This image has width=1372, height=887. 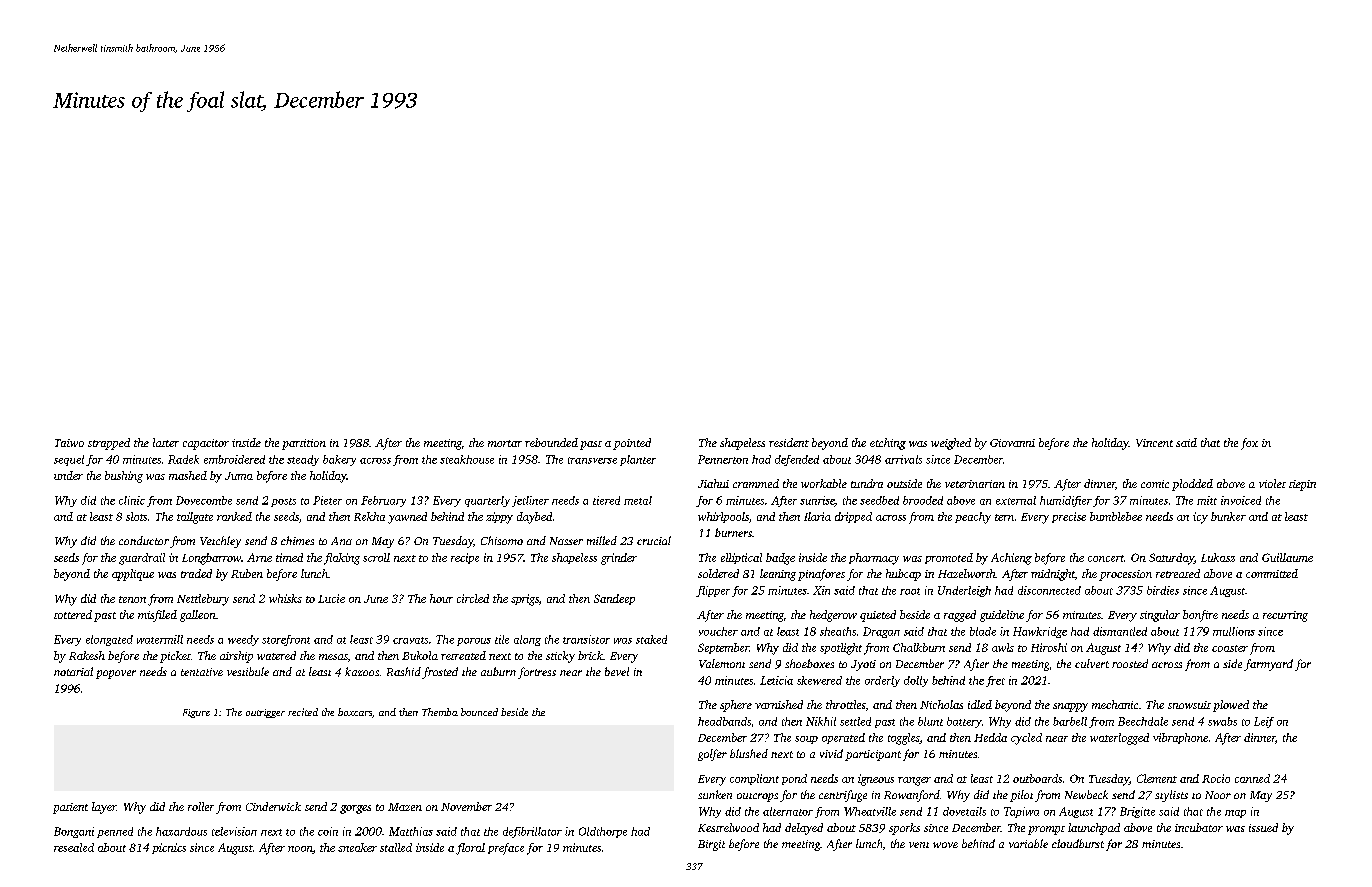 I want to click on Jiahui, so click(x=713, y=483).
